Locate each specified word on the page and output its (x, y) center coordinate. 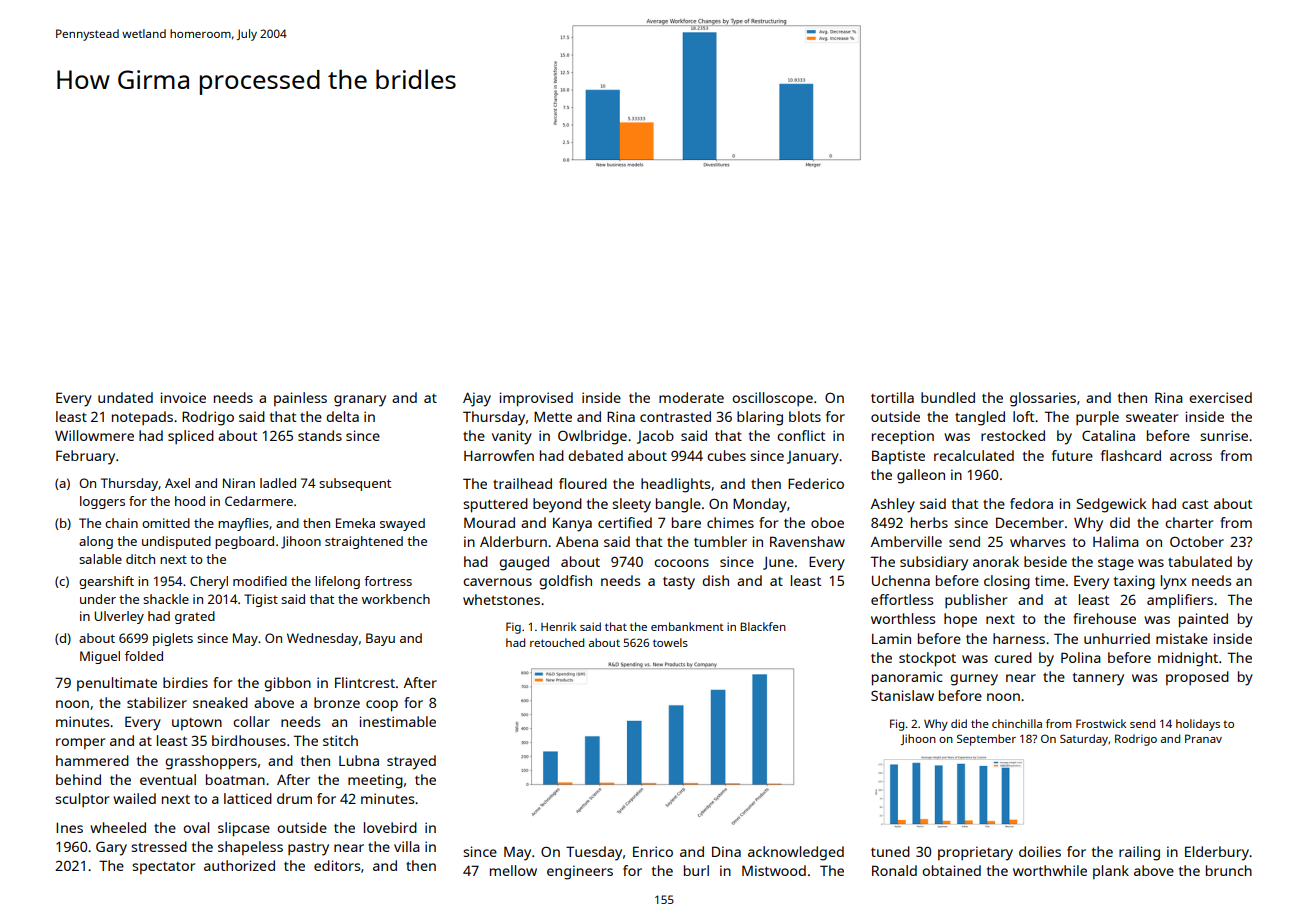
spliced (191, 437)
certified (625, 522)
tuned (890, 851)
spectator (163, 868)
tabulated (1200, 561)
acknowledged (796, 853)
